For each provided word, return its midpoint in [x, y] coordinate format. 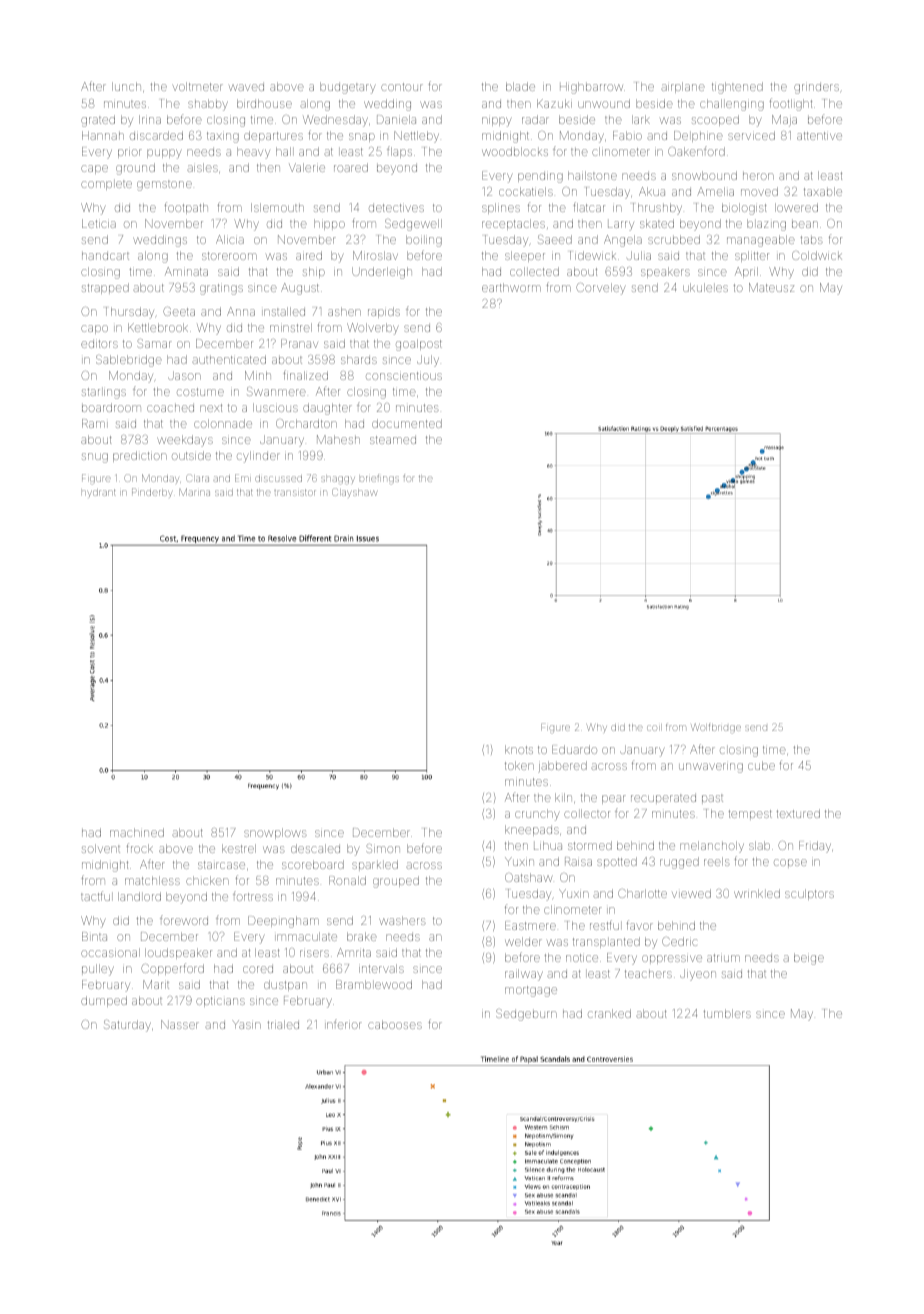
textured [798, 813]
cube [761, 765]
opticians [220, 1001]
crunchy [537, 815]
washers [402, 920]
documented [407, 423]
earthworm [511, 287]
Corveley [600, 289]
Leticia [99, 223]
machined [137, 832]
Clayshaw [354, 493]
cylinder [258, 457]
